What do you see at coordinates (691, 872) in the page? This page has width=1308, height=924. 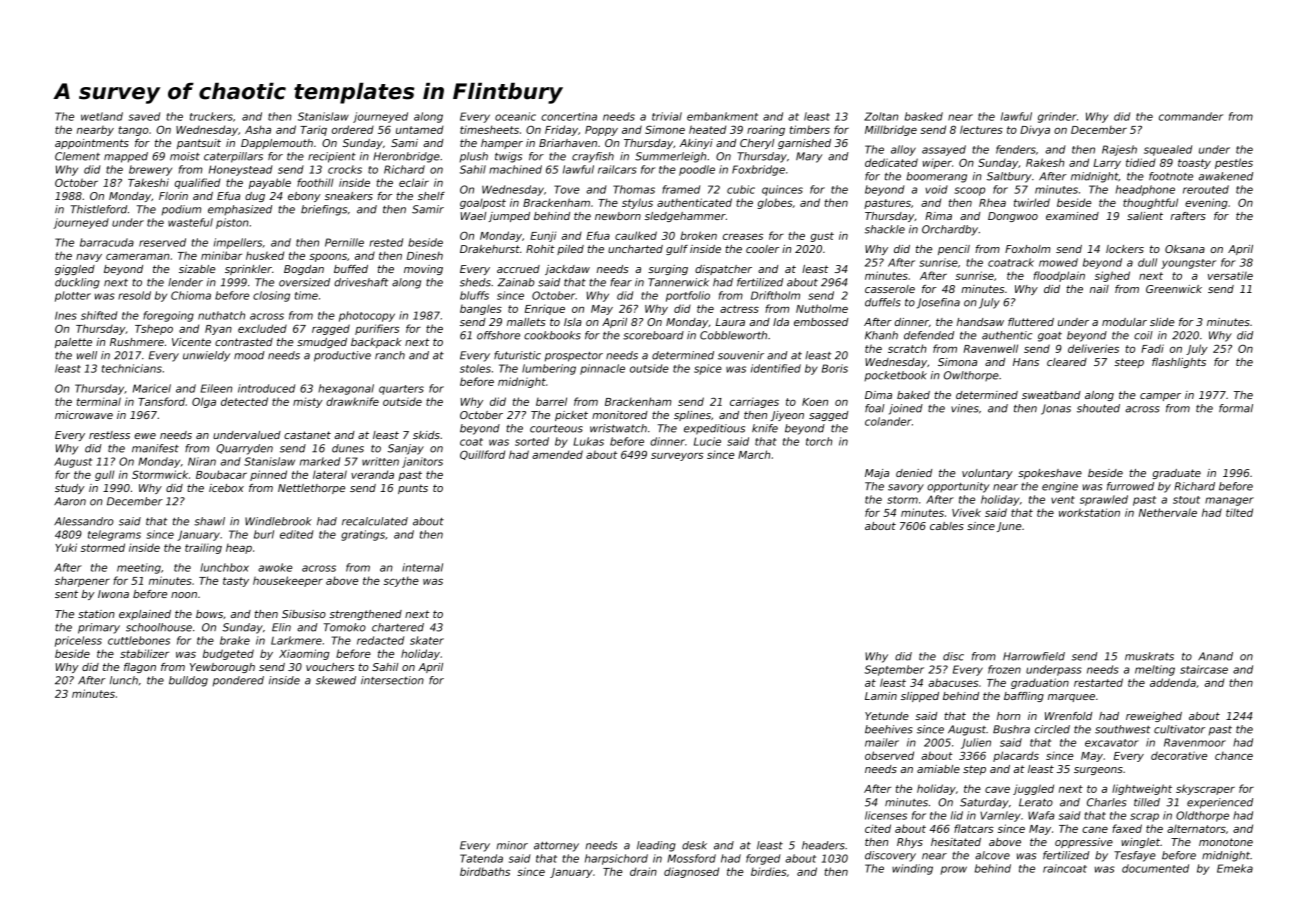 I see `diagnosed` at bounding box center [691, 872].
